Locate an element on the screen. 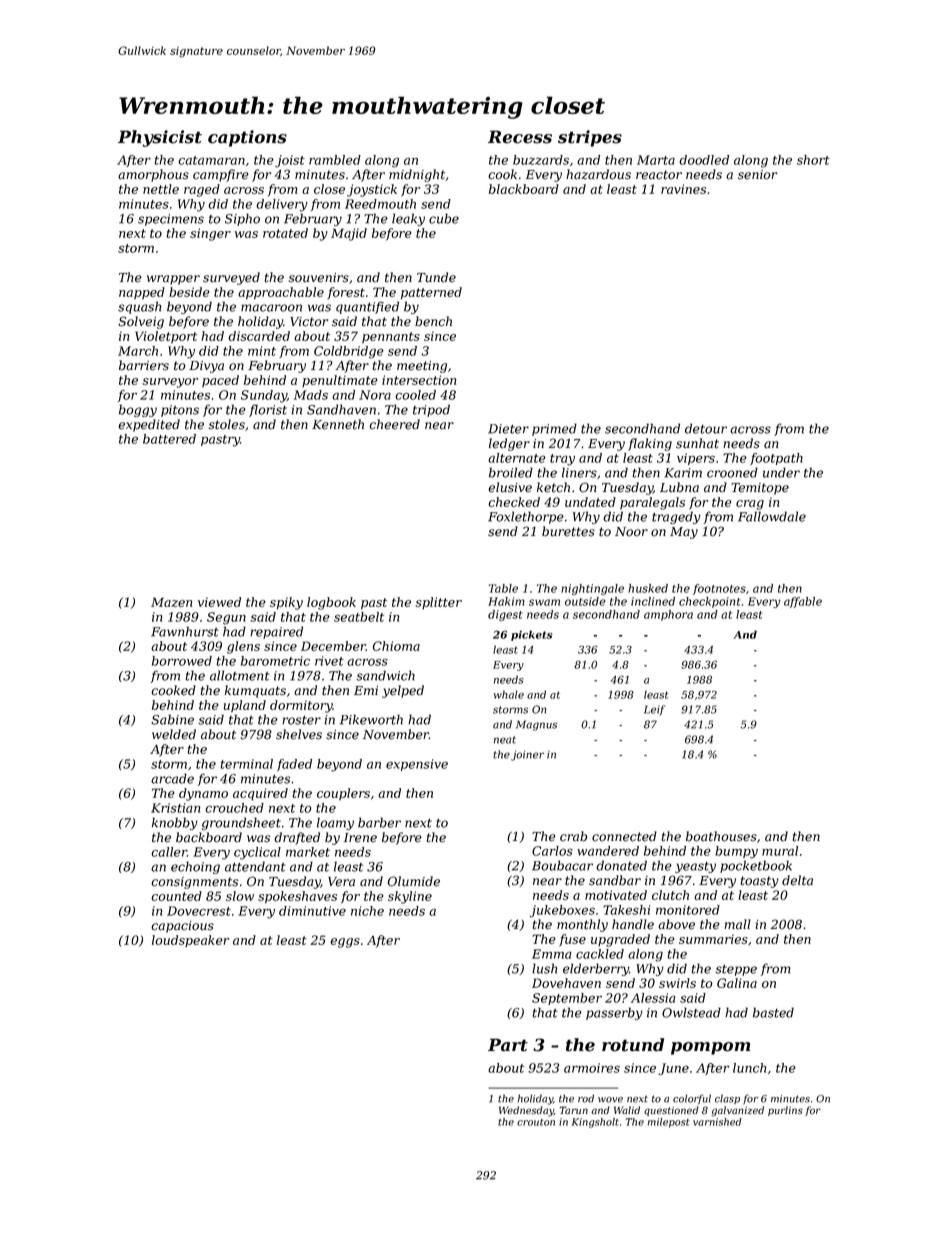 The image size is (952, 1233). senior is located at coordinates (757, 175).
